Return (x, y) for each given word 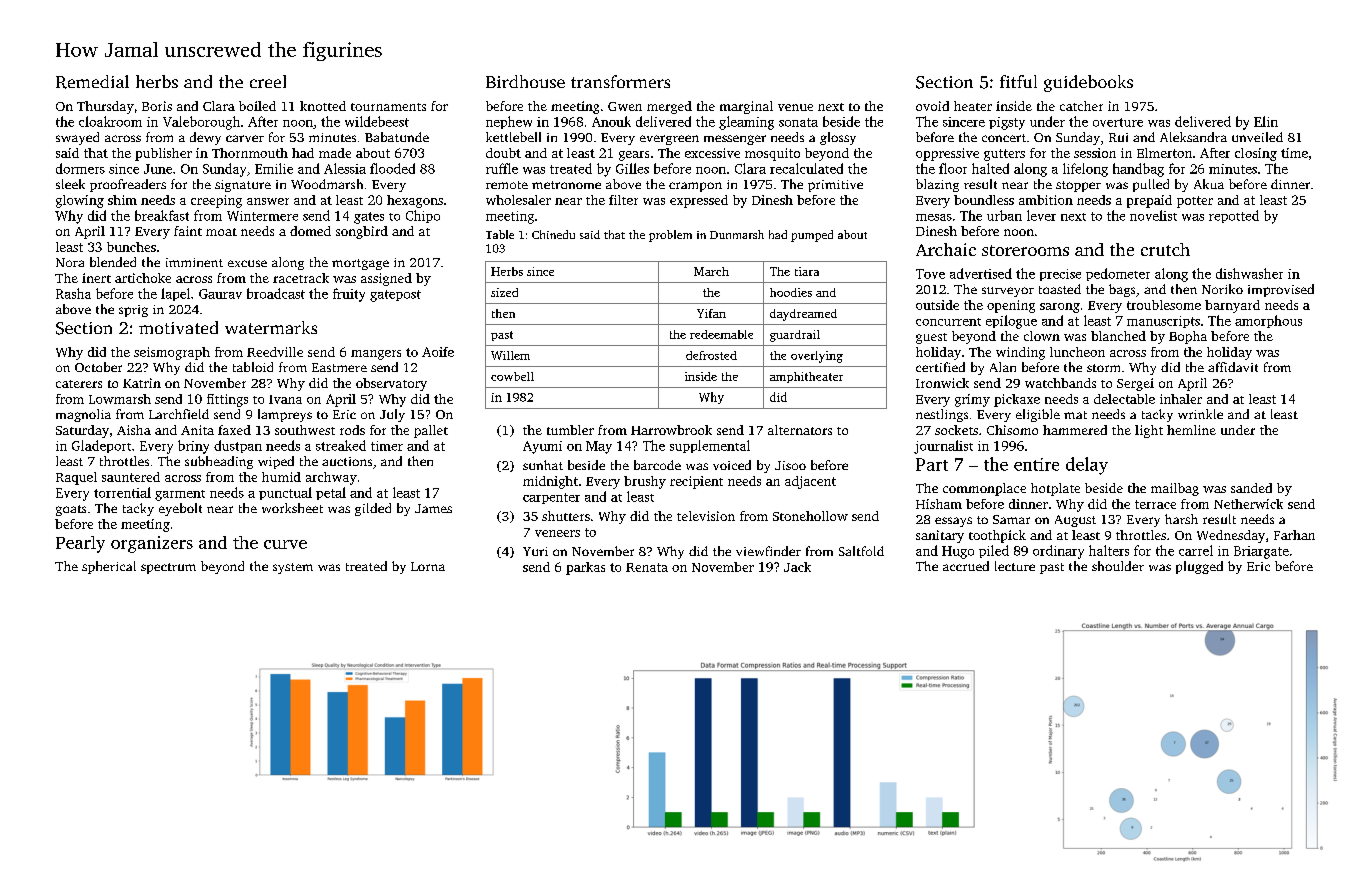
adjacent (810, 482)
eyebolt (180, 509)
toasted (1060, 289)
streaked (341, 445)
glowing (80, 201)
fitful (1018, 81)
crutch (1165, 249)
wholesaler (518, 200)
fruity (349, 295)
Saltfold (861, 551)
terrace (1155, 504)
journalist (943, 447)
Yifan (711, 313)
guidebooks (1088, 83)
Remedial (92, 82)
